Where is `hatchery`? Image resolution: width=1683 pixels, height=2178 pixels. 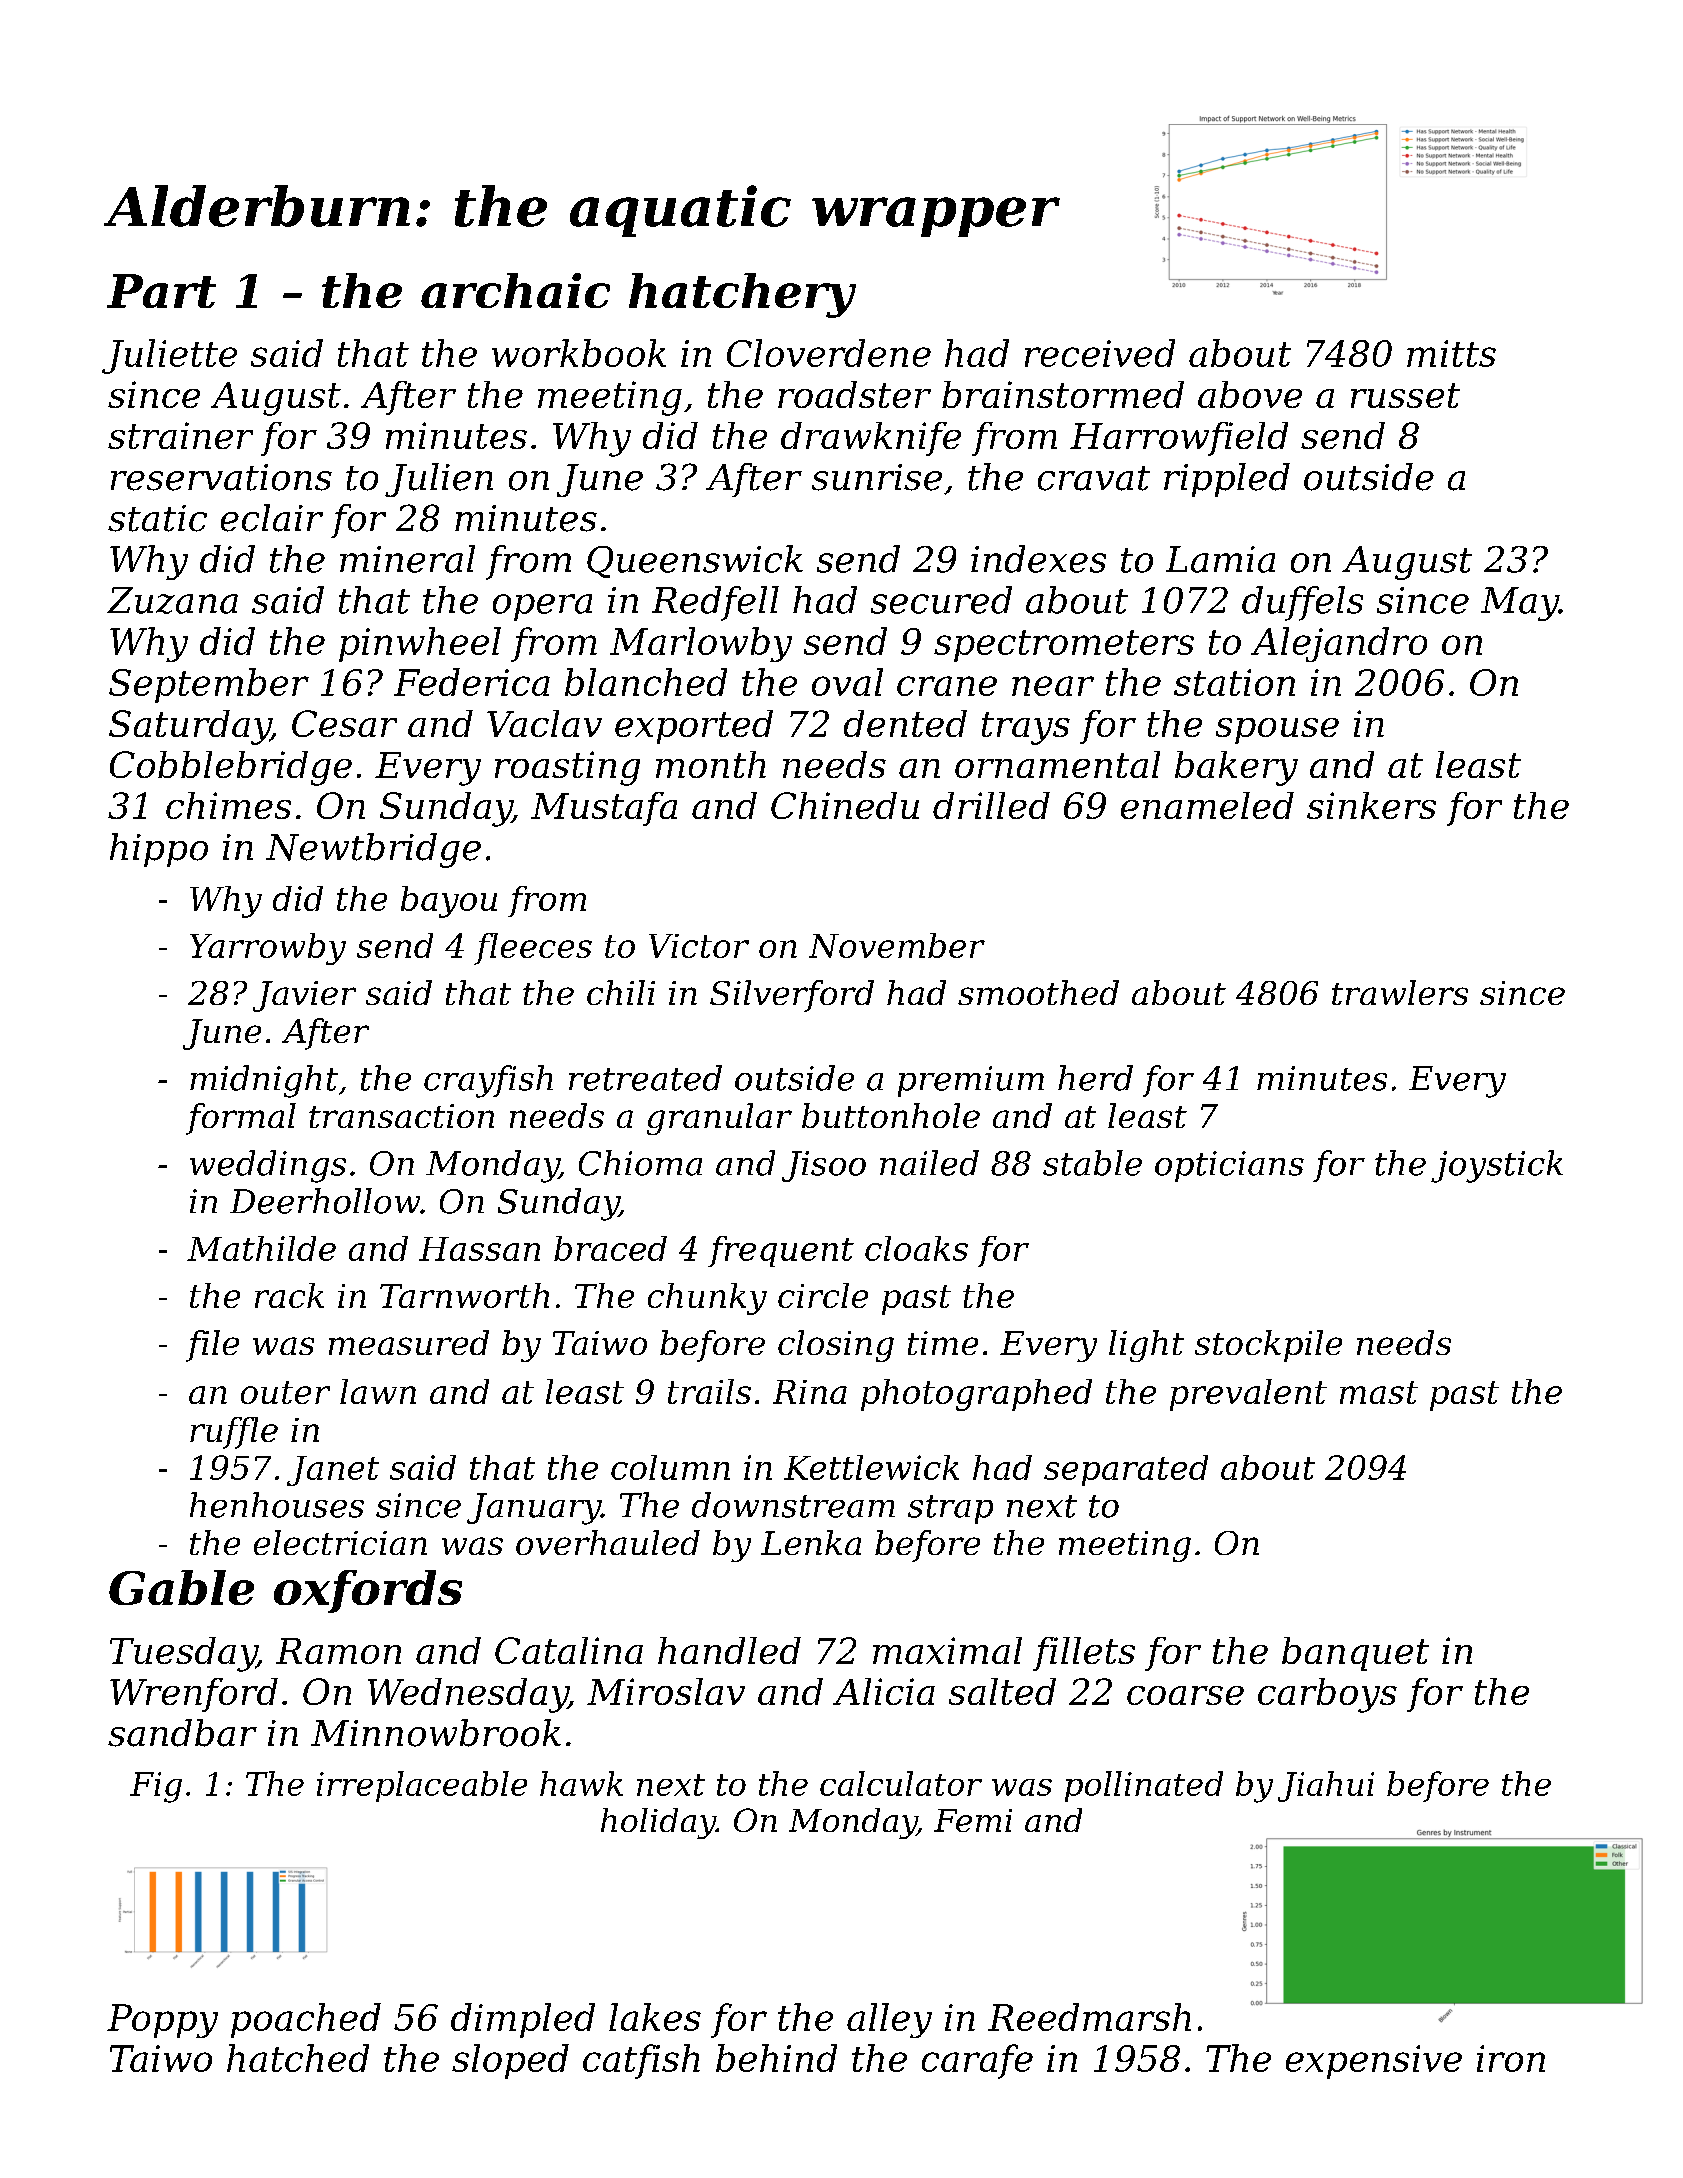 hatchery is located at coordinates (742, 295).
